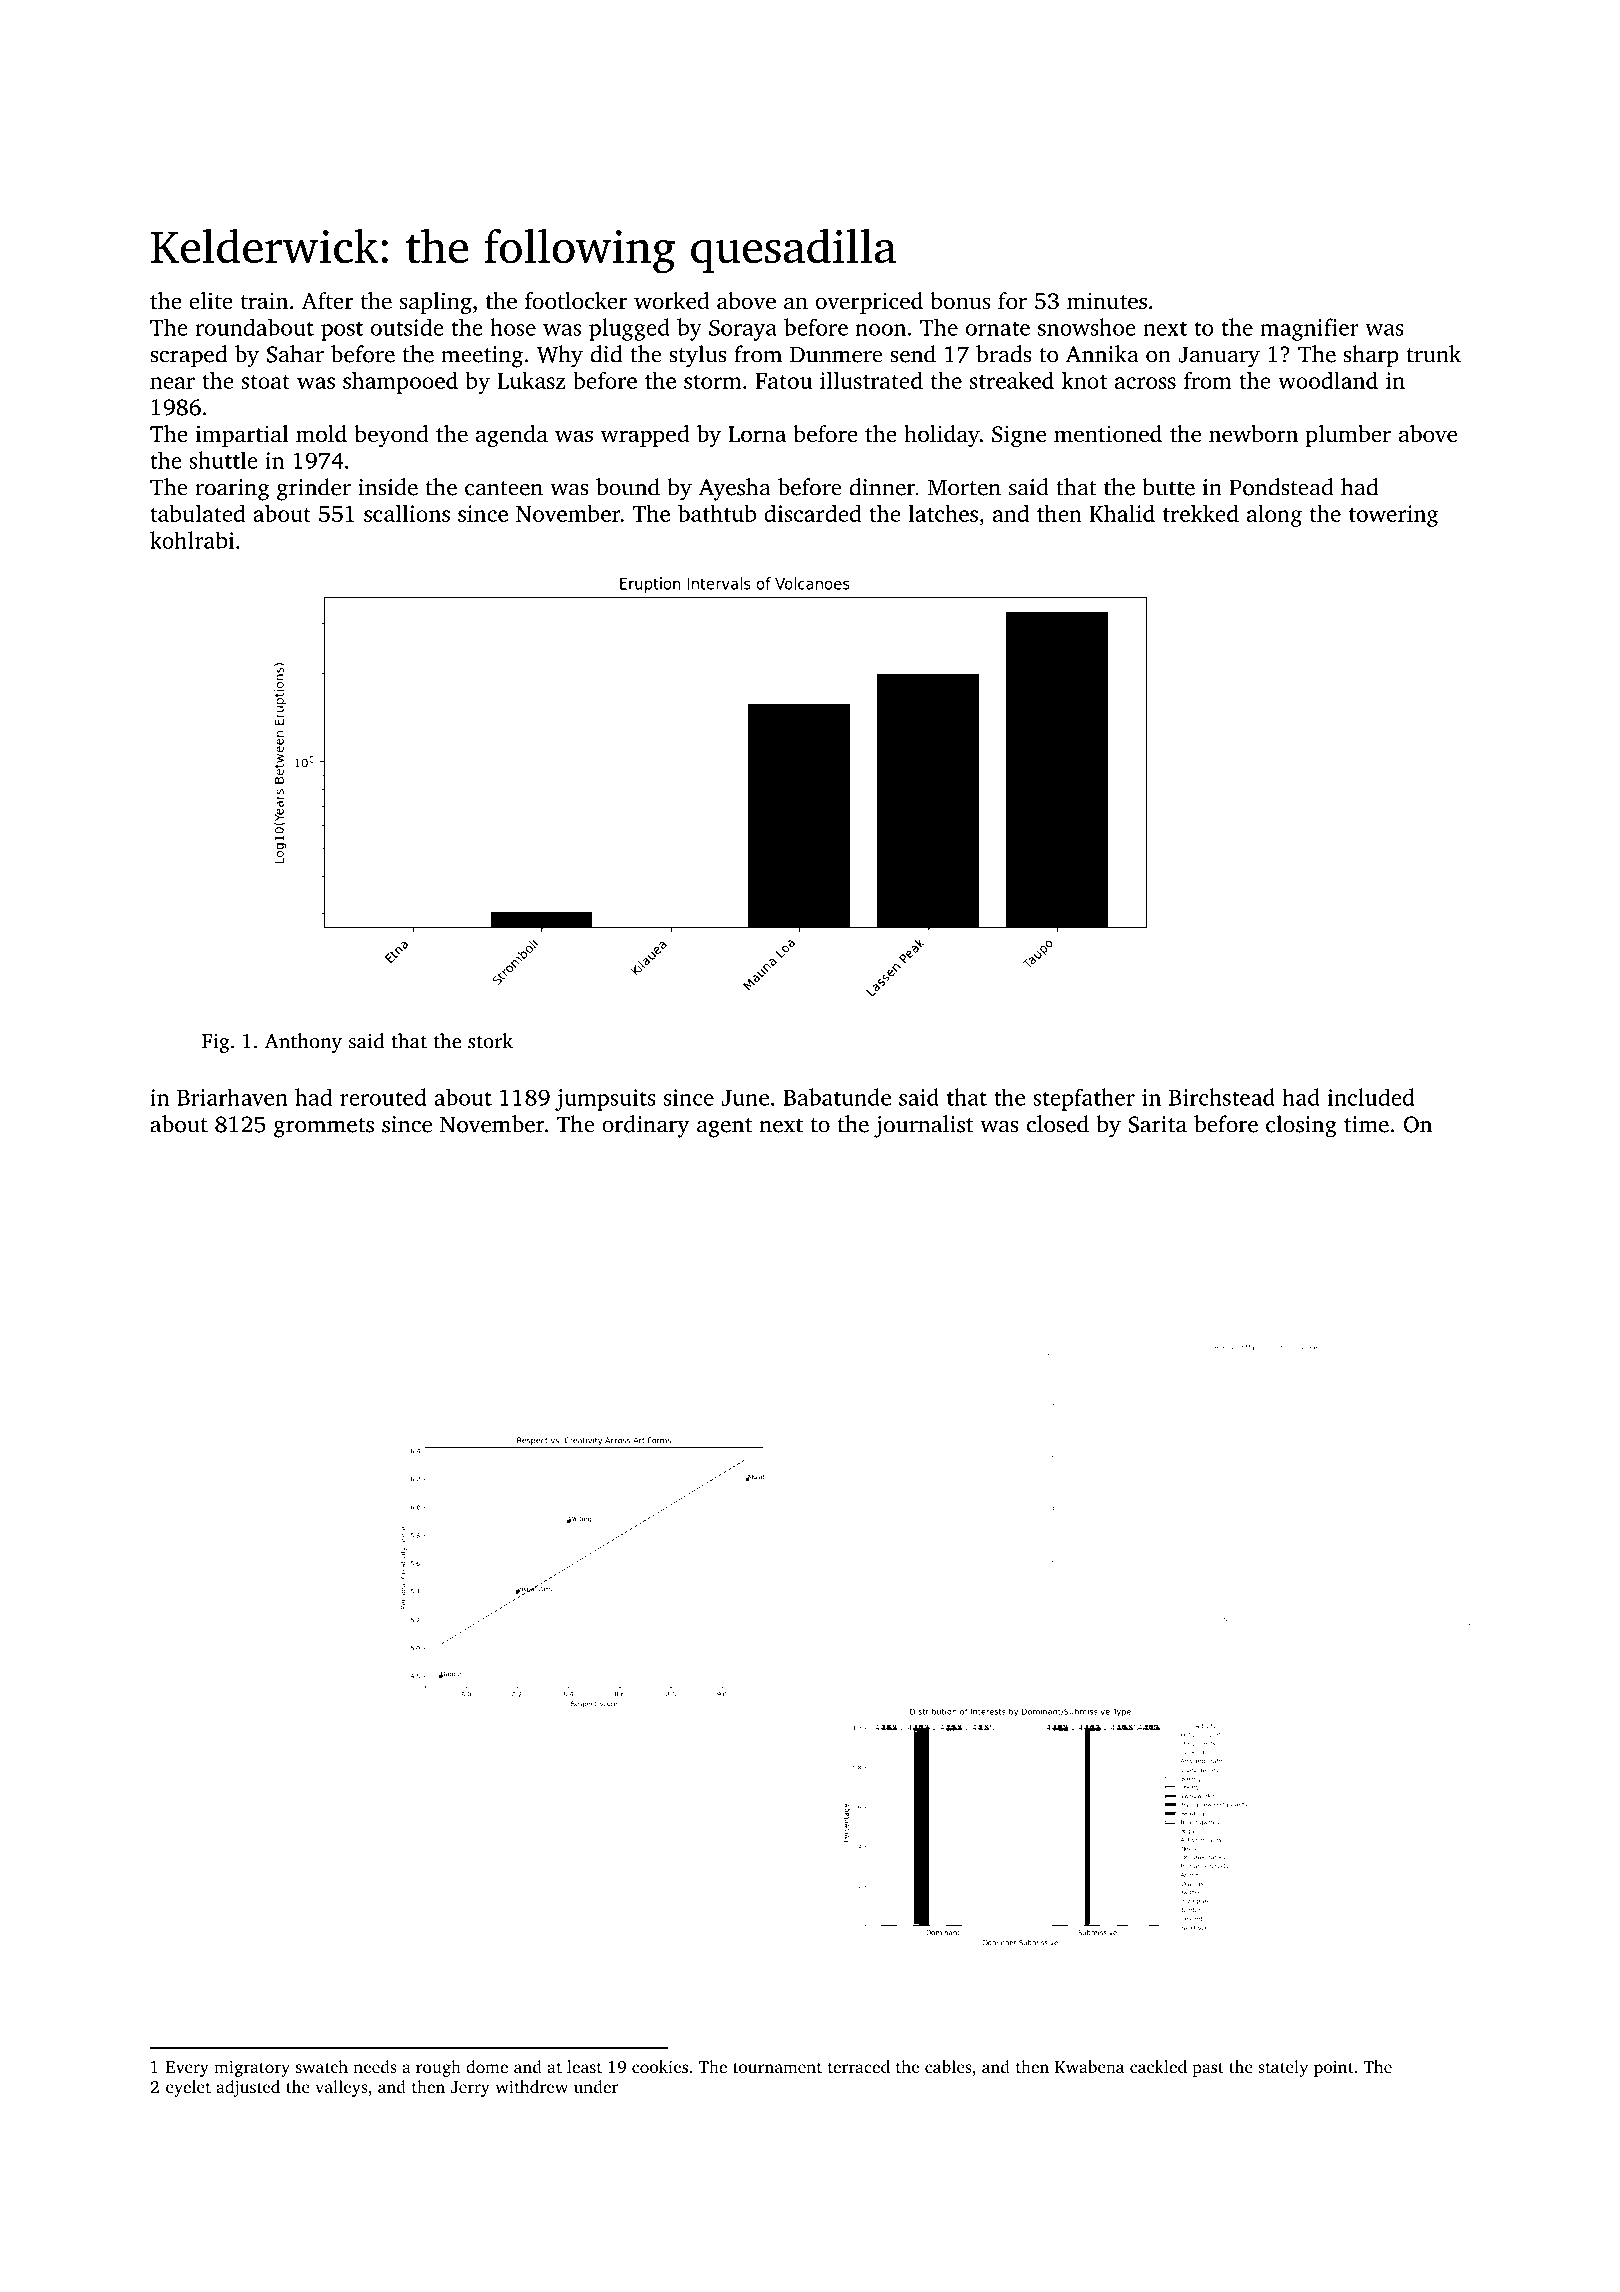  I want to click on grommets, so click(324, 1128).
